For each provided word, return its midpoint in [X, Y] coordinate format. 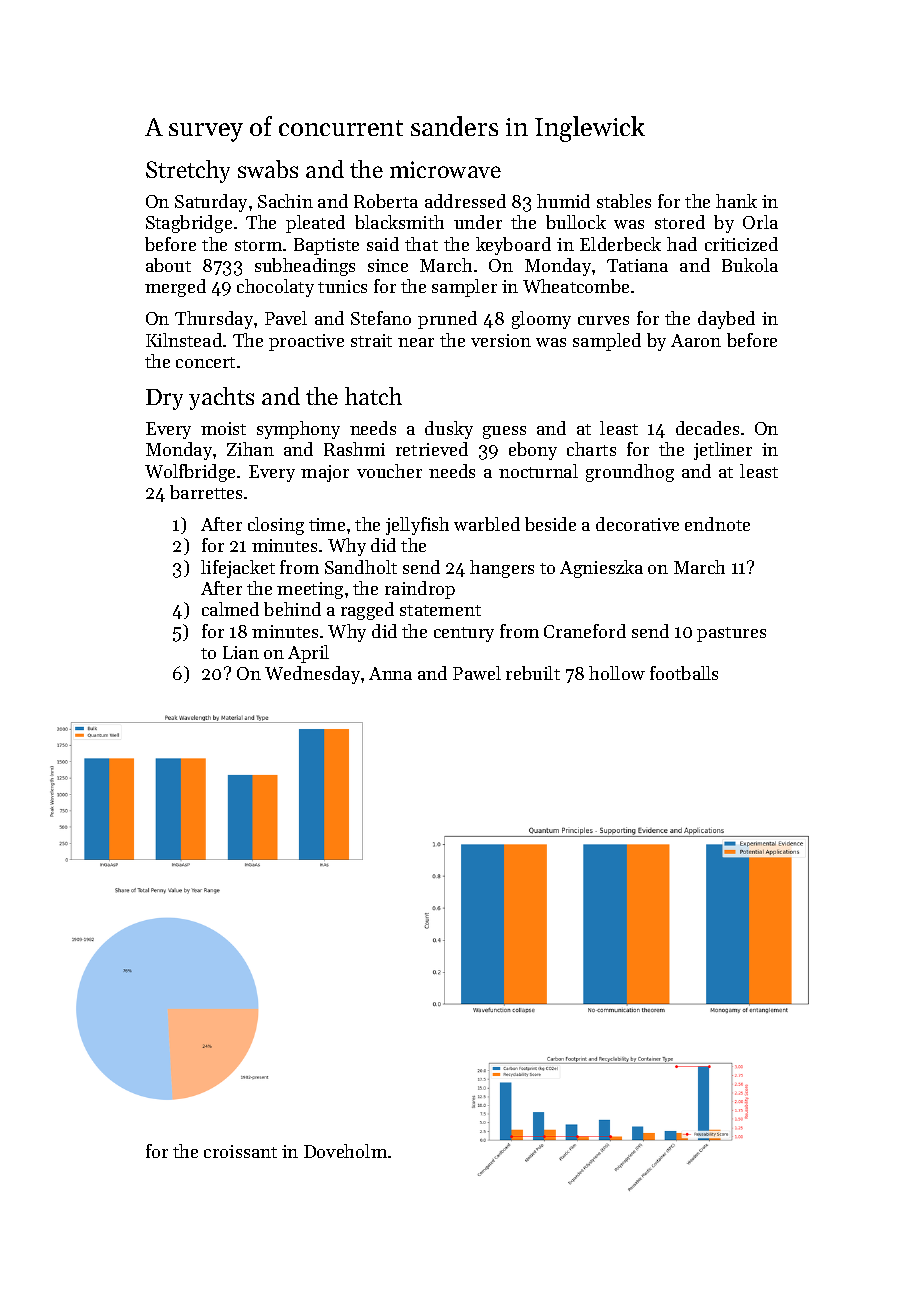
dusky [449, 430]
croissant [240, 1151]
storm [258, 245]
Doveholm [345, 1151]
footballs [684, 673]
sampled [607, 342]
